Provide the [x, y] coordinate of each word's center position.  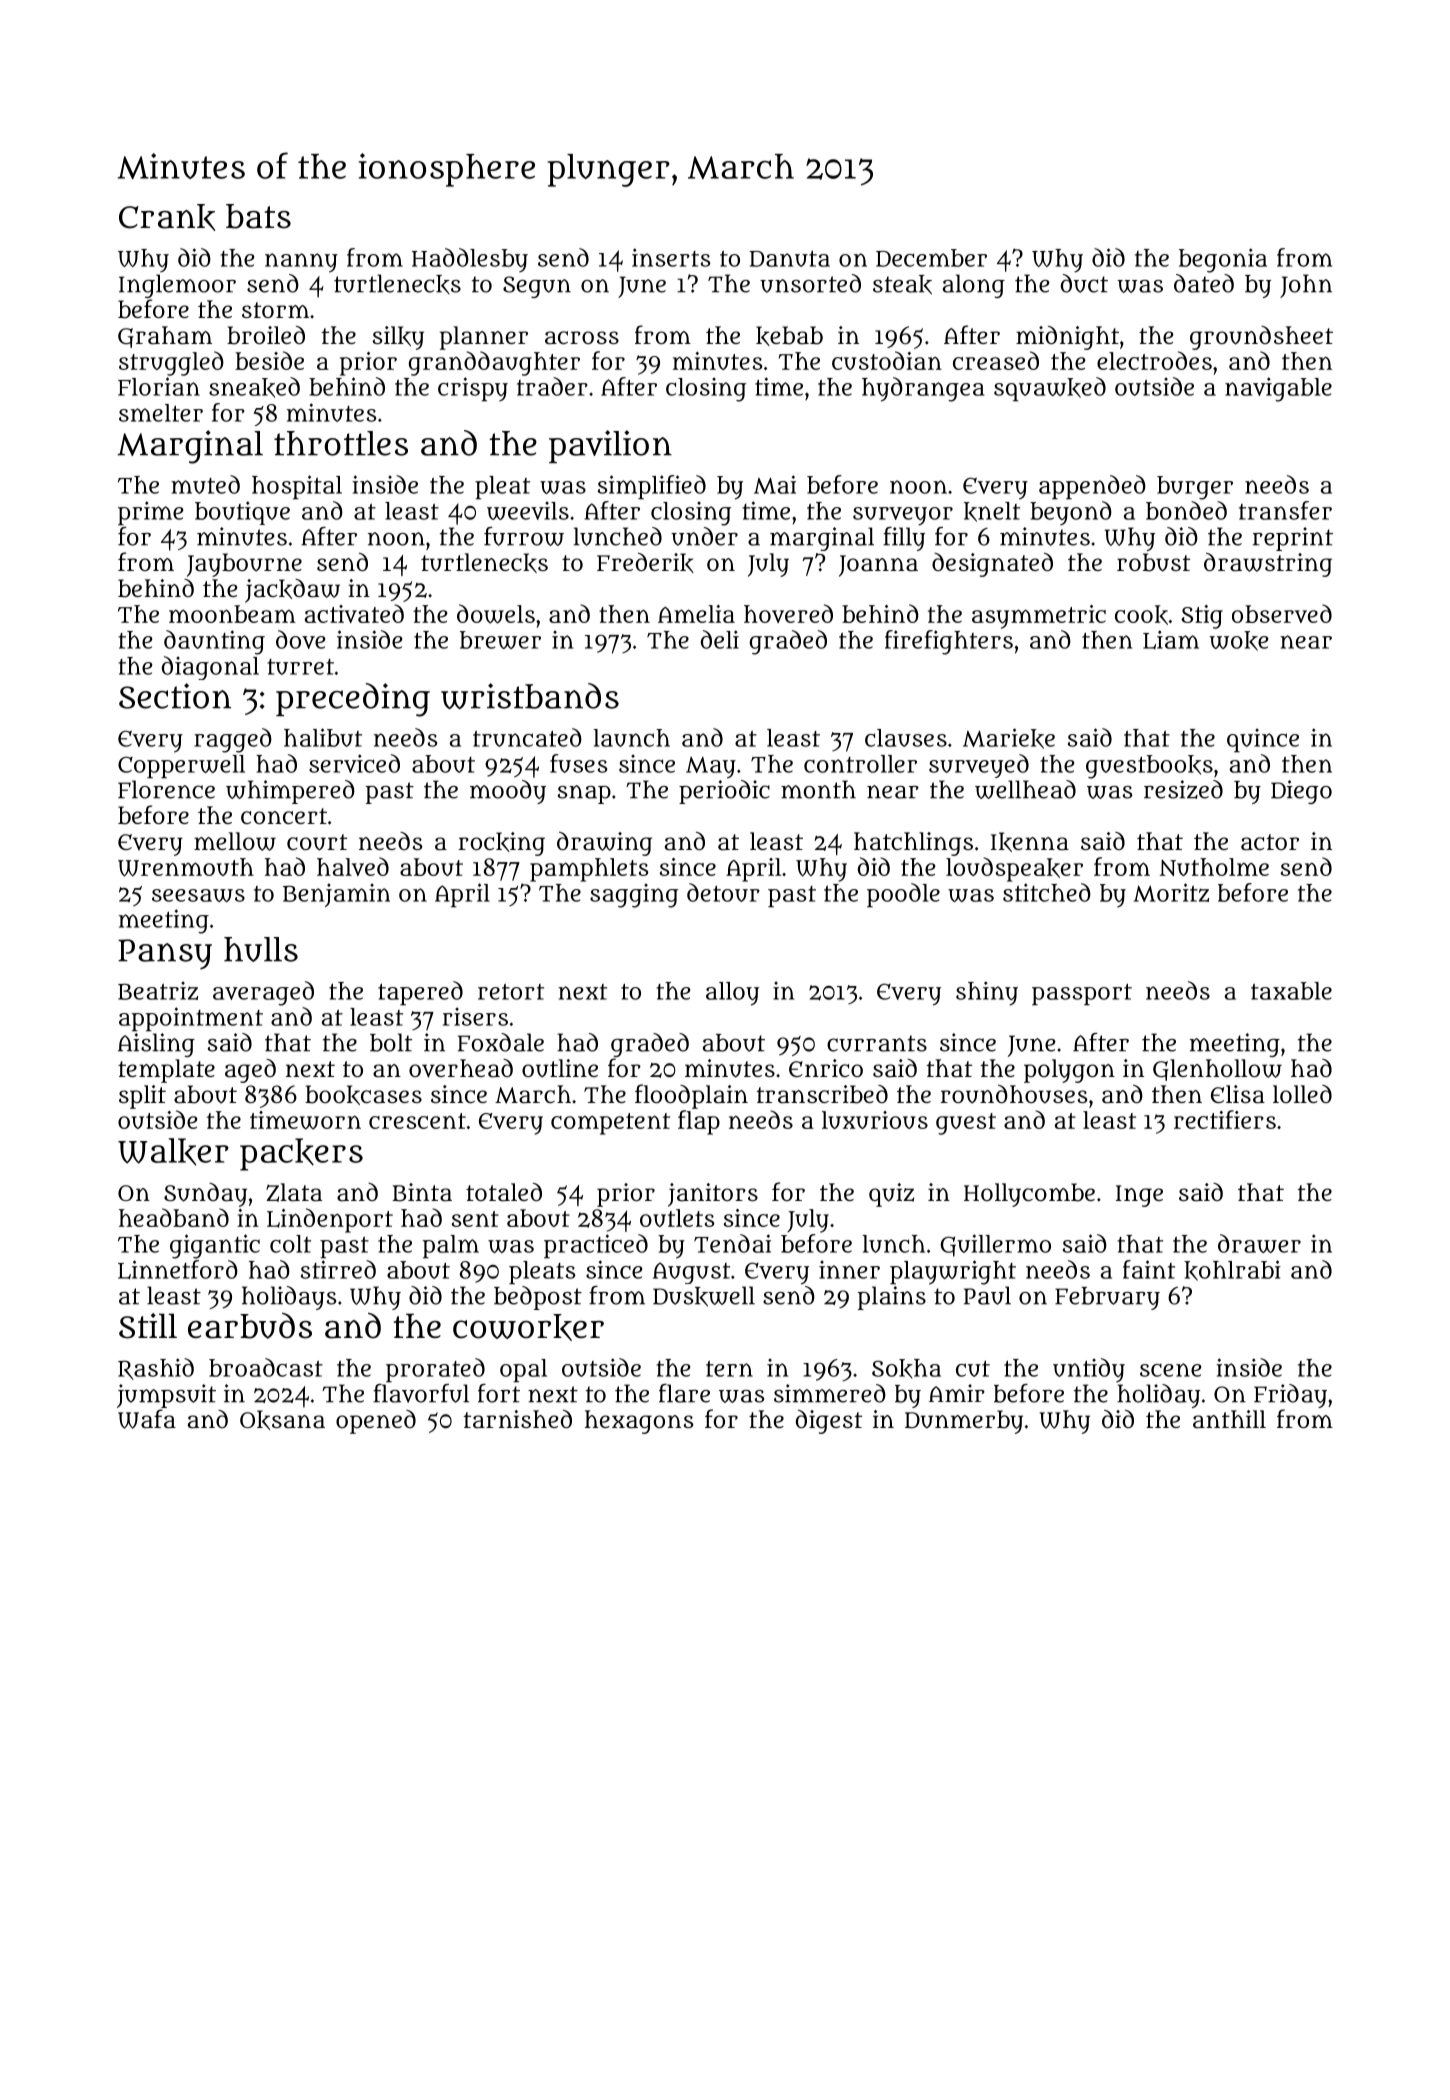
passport [1082, 995]
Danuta [789, 259]
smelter [161, 413]
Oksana [282, 1420]
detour [723, 892]
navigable [1278, 389]
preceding [353, 700]
